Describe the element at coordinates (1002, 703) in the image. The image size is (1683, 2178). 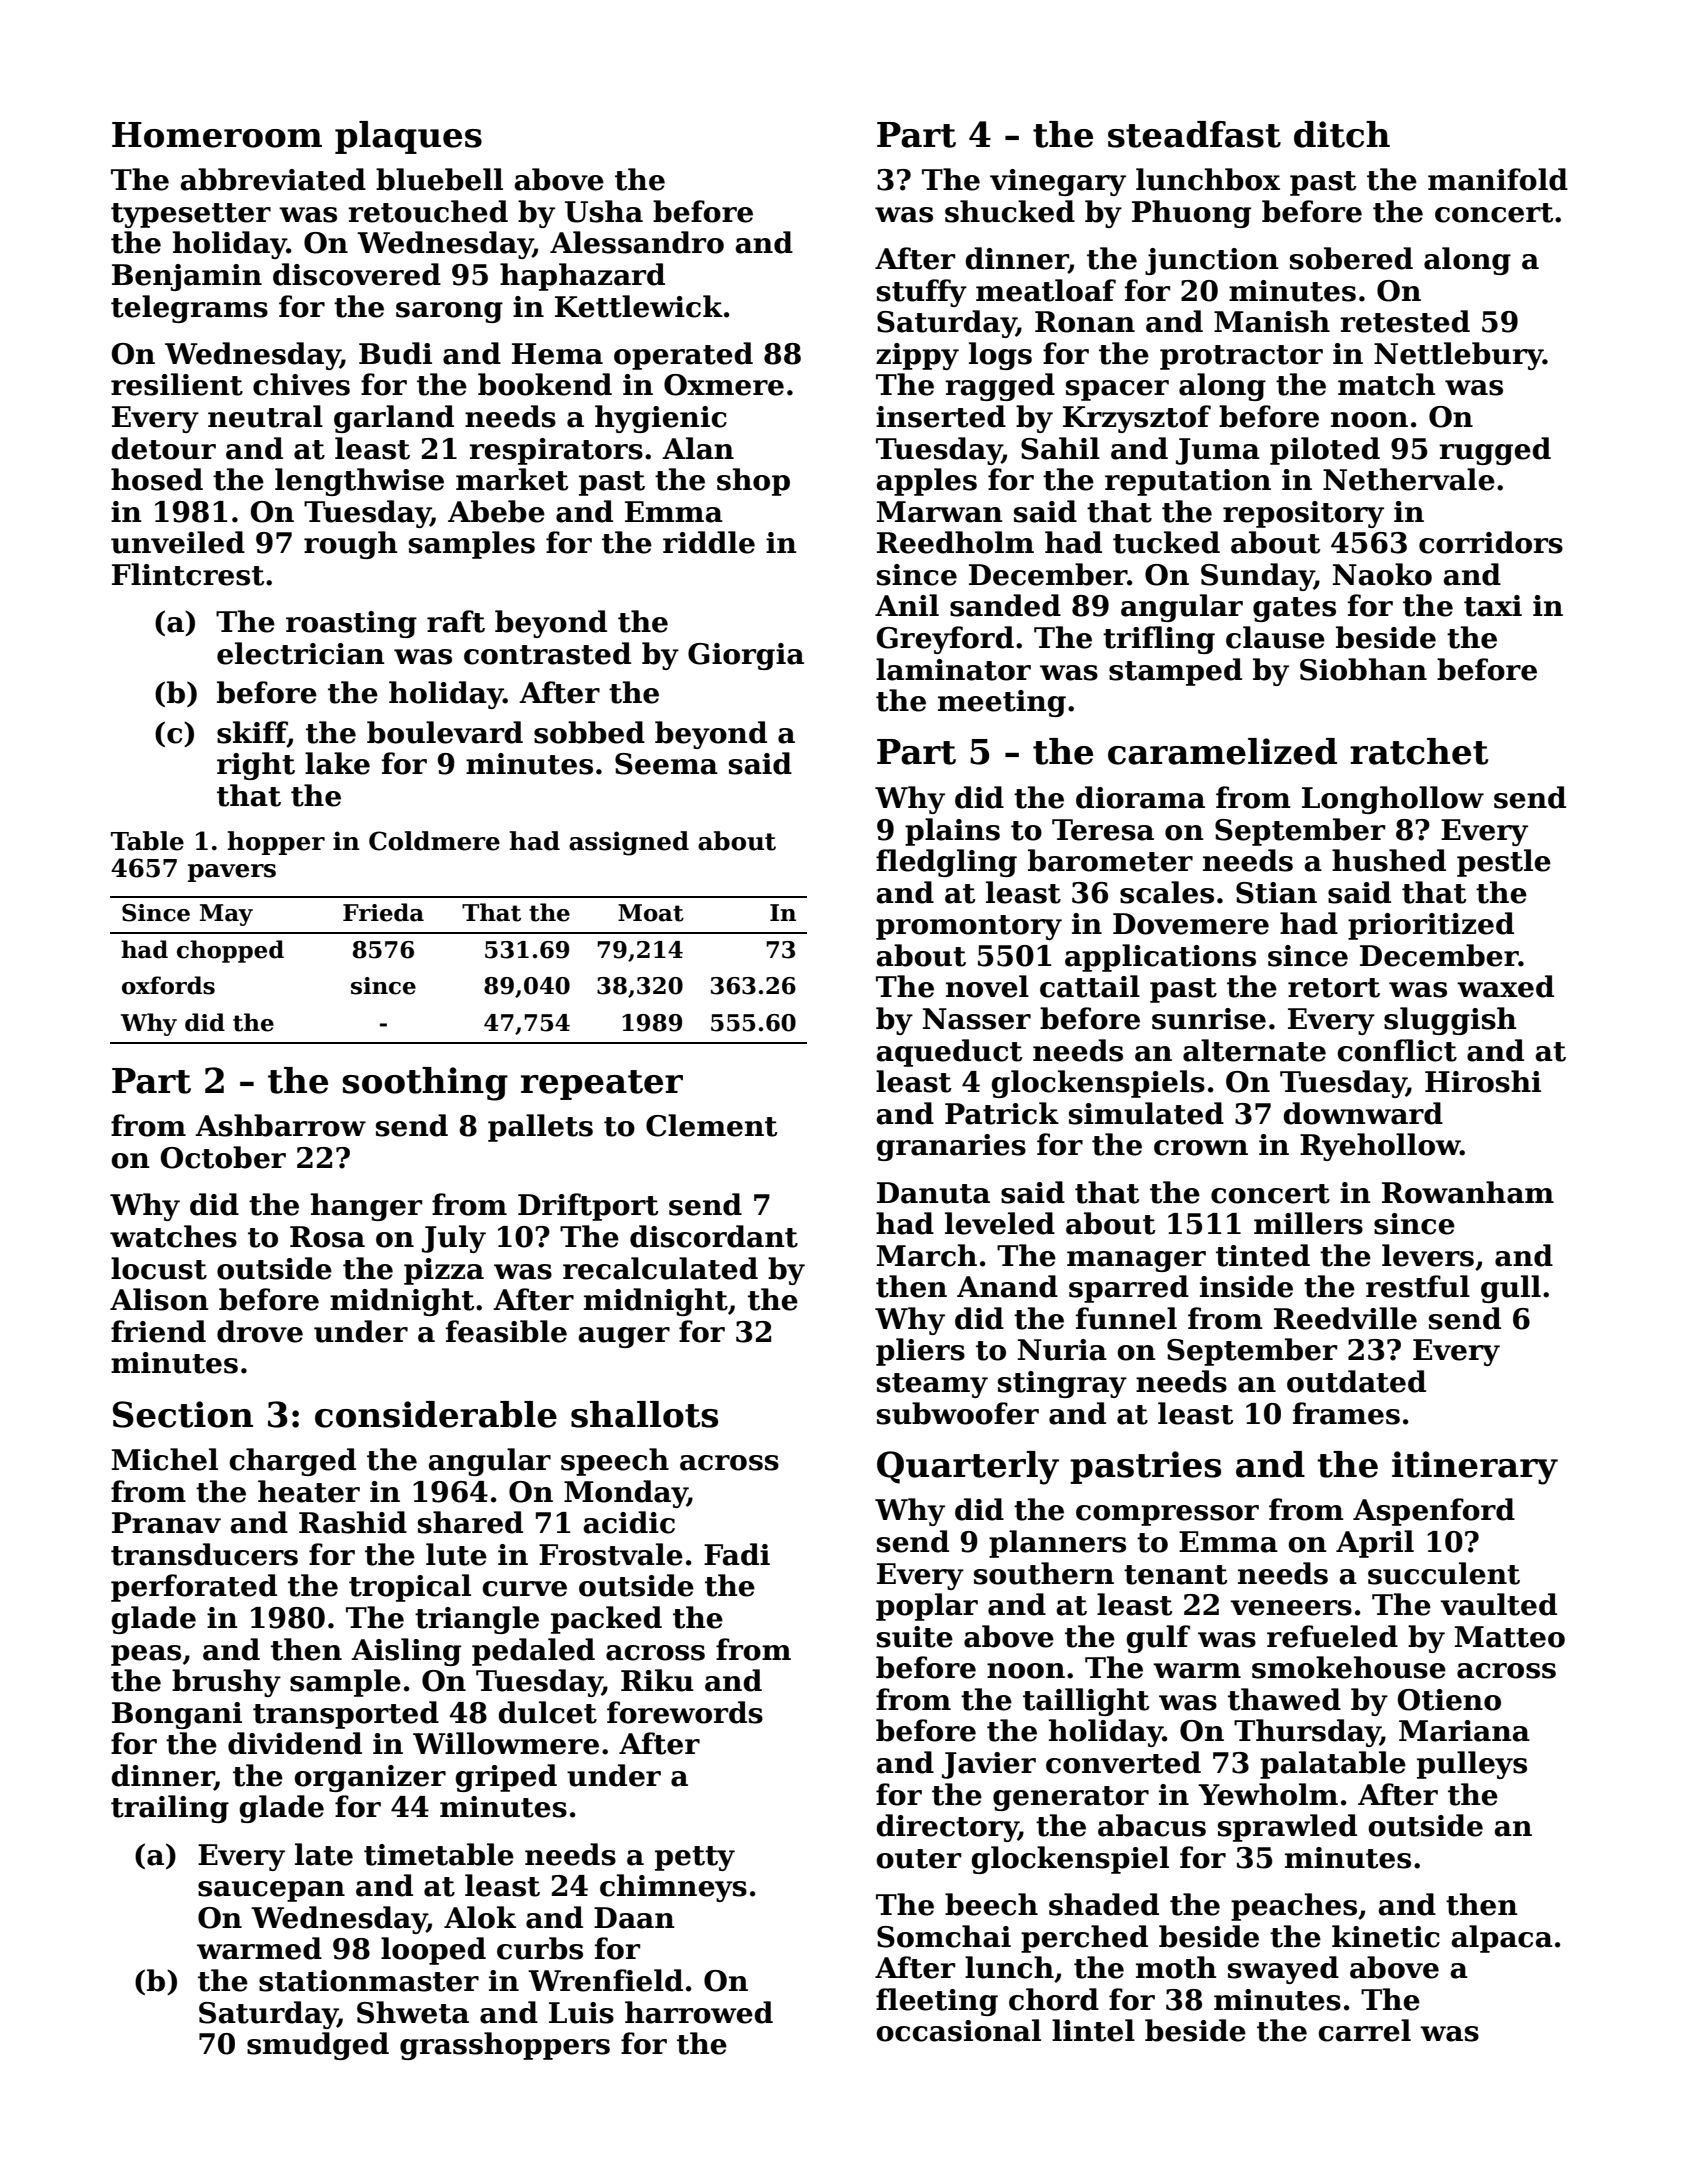
I see `meeting` at that location.
